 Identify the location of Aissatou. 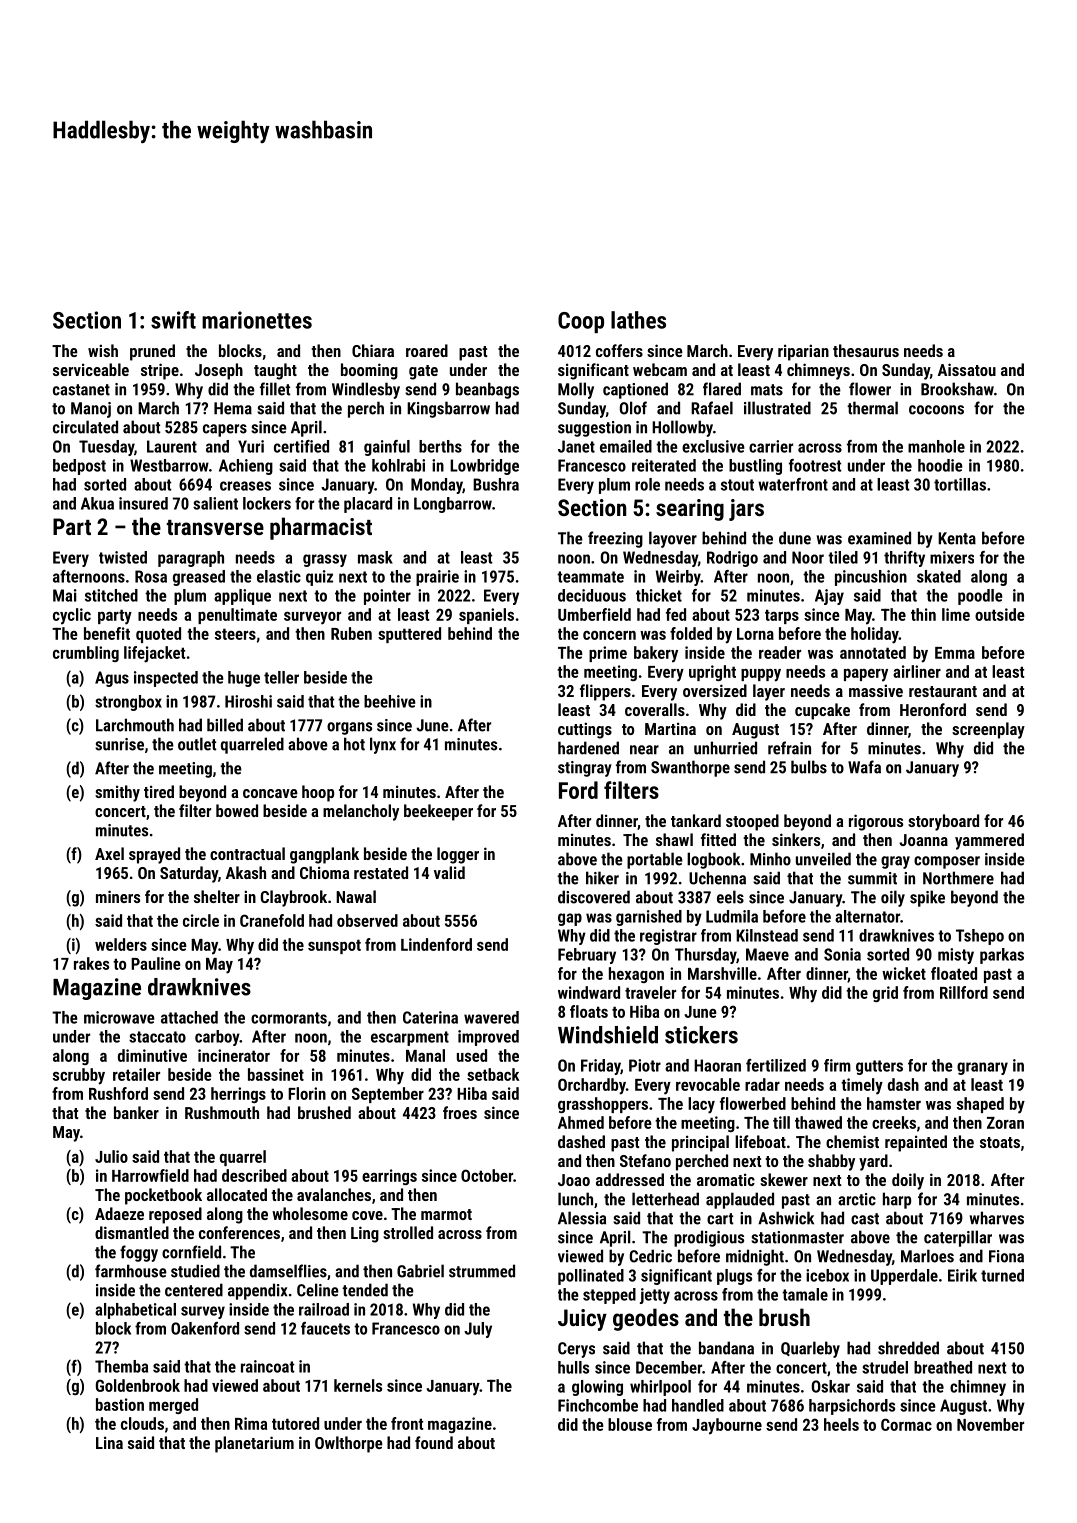
(967, 369).
